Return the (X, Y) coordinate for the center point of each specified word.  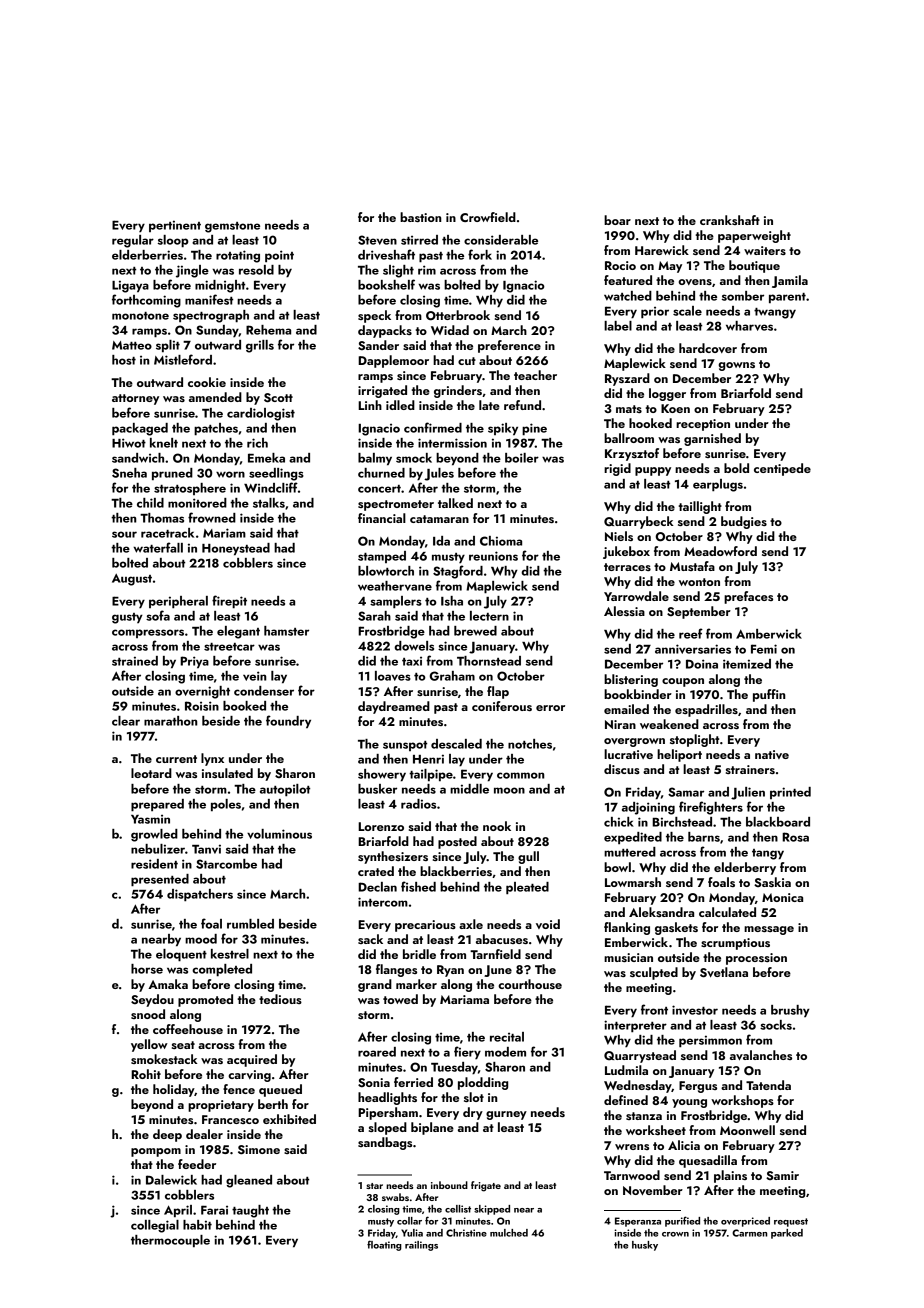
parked (787, 1234)
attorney (135, 399)
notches (530, 744)
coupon (683, 682)
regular (133, 241)
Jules (439, 474)
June (498, 971)
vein (254, 676)
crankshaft (730, 220)
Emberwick (636, 942)
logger (667, 394)
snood (148, 1014)
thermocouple (170, 1241)
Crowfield (488, 217)
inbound (449, 1185)
